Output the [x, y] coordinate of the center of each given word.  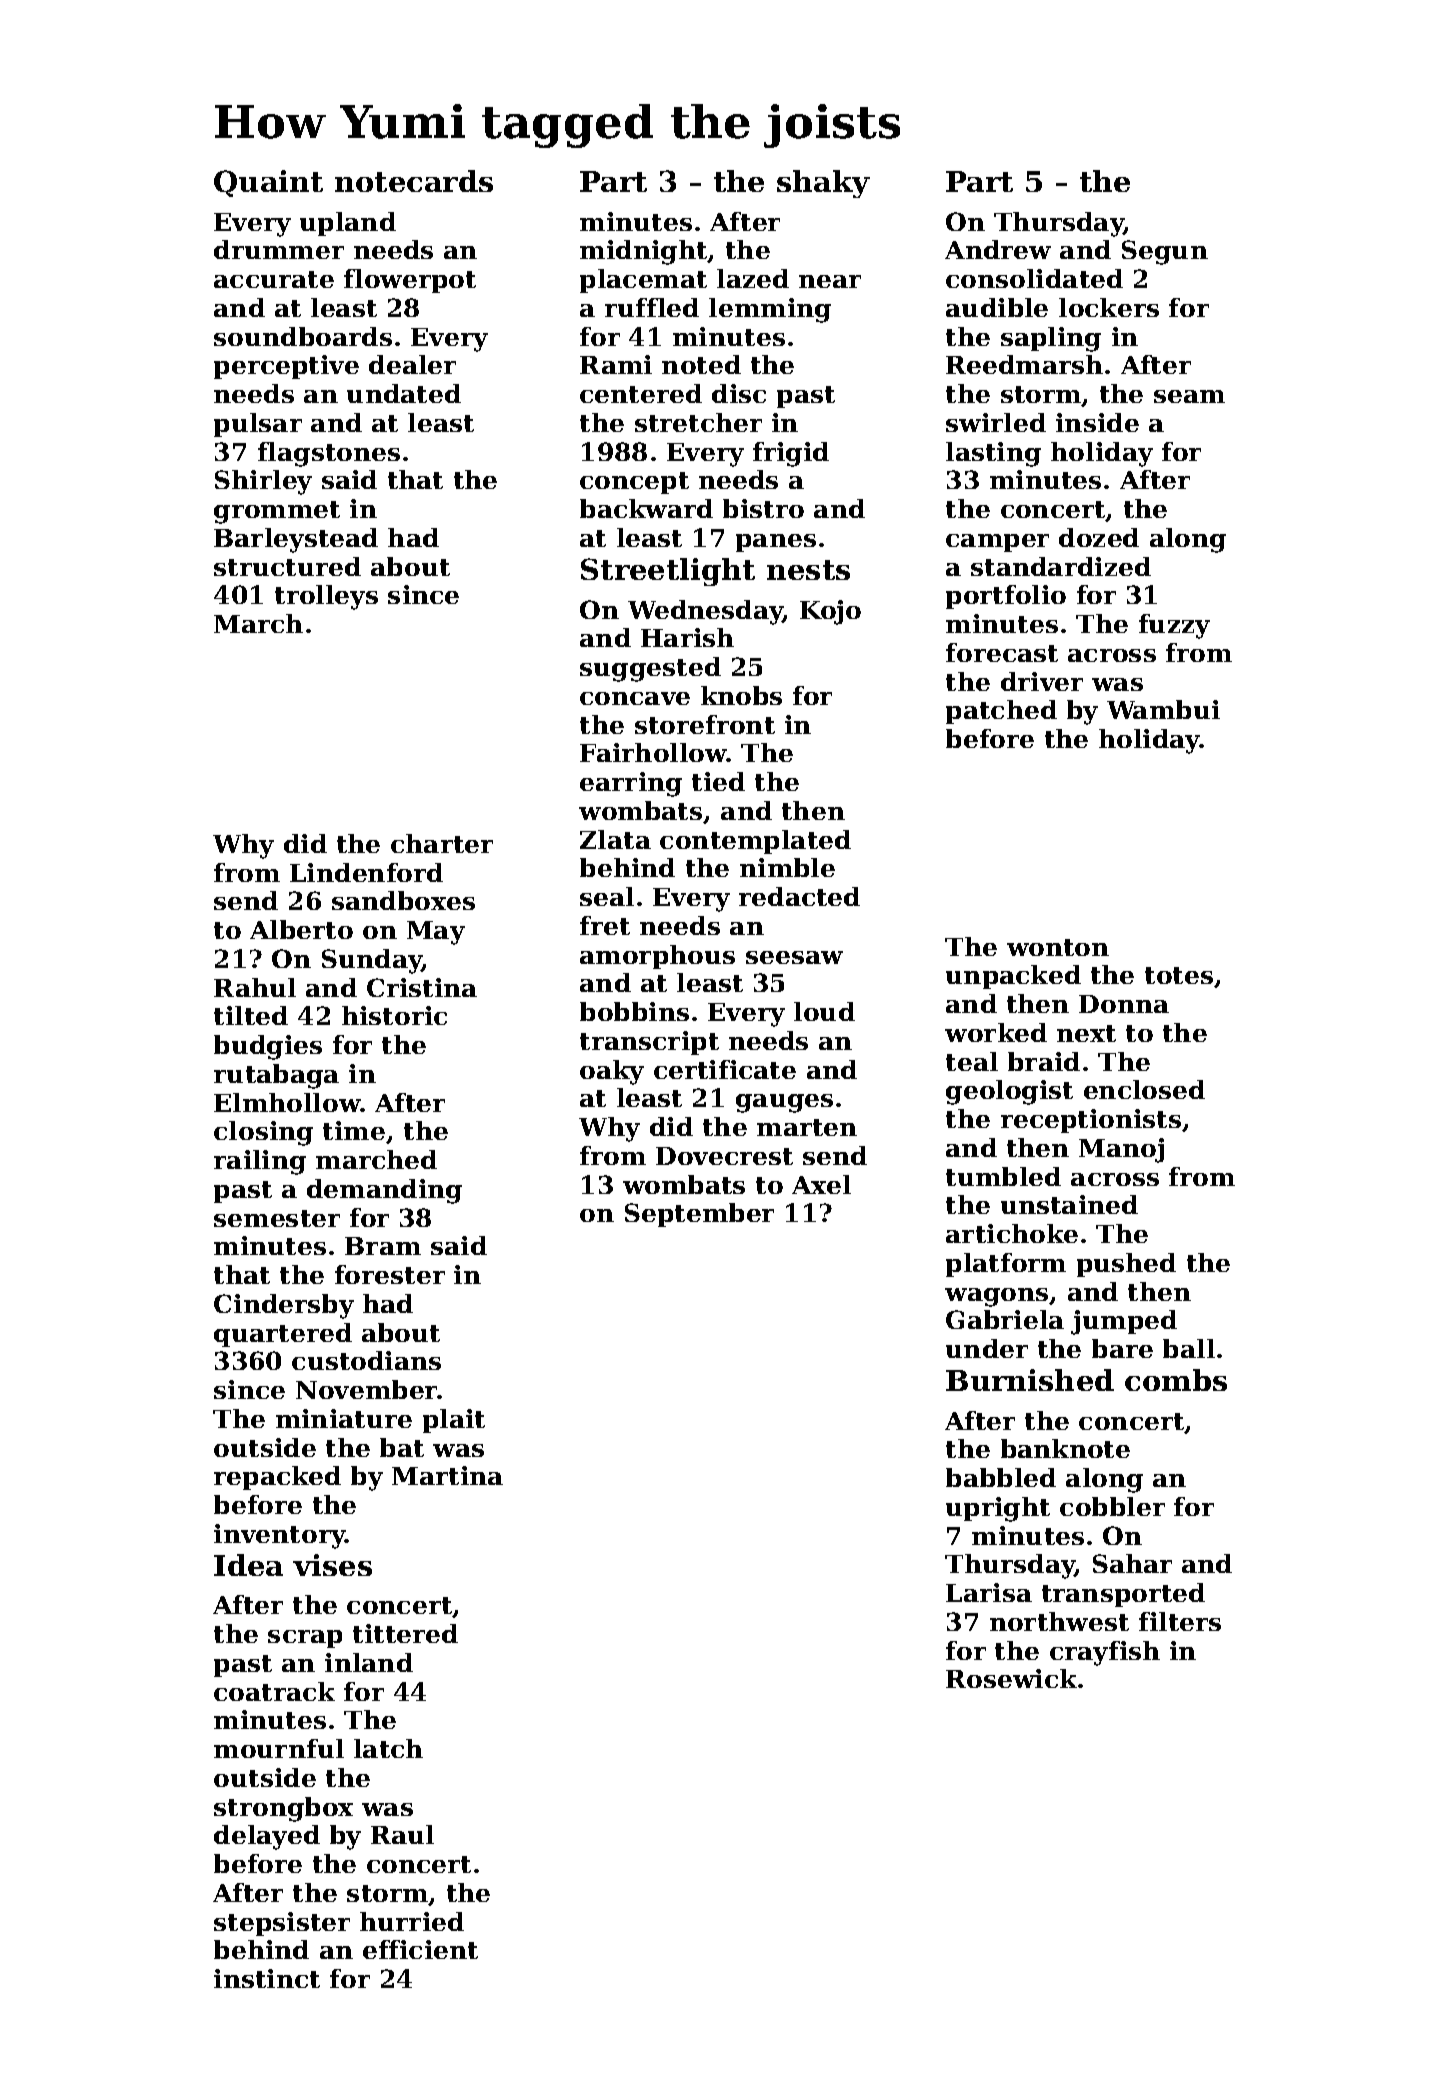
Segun [1165, 252]
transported [1123, 1595]
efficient [420, 1949]
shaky [823, 184]
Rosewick [1011, 1678]
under [987, 1348]
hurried [412, 1921]
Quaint [268, 183]
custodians [366, 1360]
